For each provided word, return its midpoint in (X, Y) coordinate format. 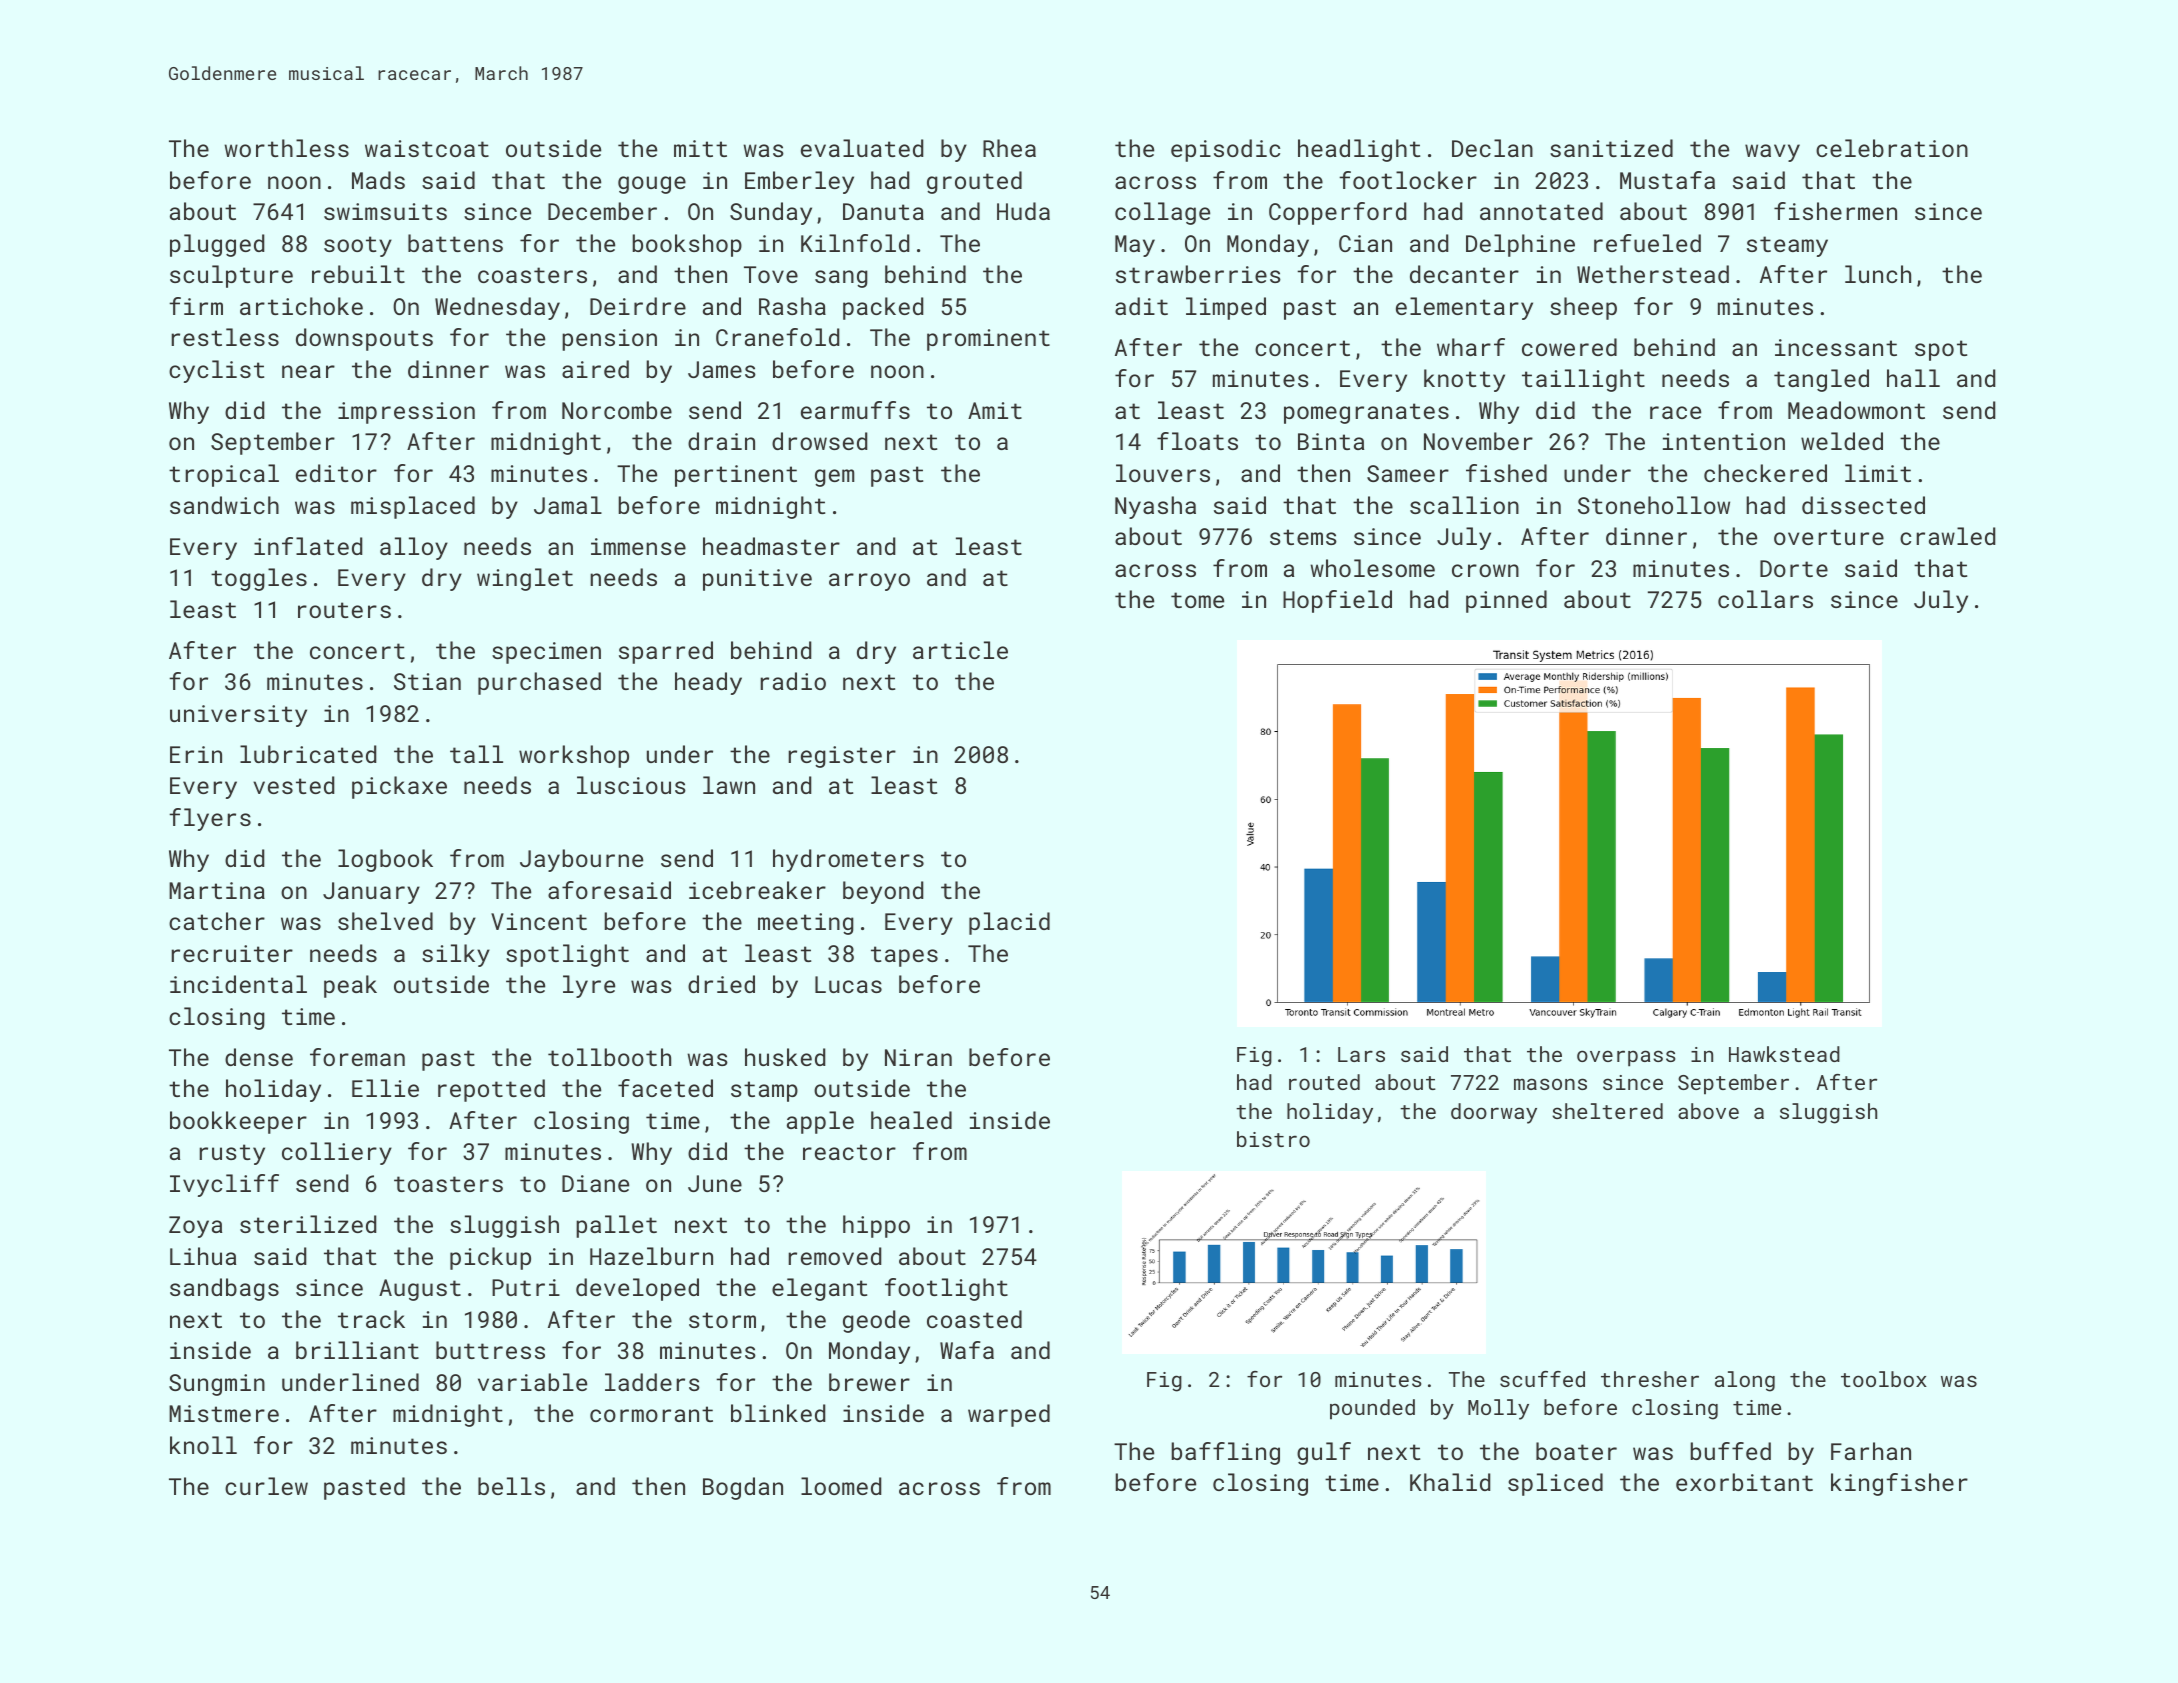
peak (350, 986)
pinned (1506, 601)
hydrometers (848, 860)
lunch (1878, 274)
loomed (841, 1486)
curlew (266, 1486)
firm (196, 306)
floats (1197, 441)
